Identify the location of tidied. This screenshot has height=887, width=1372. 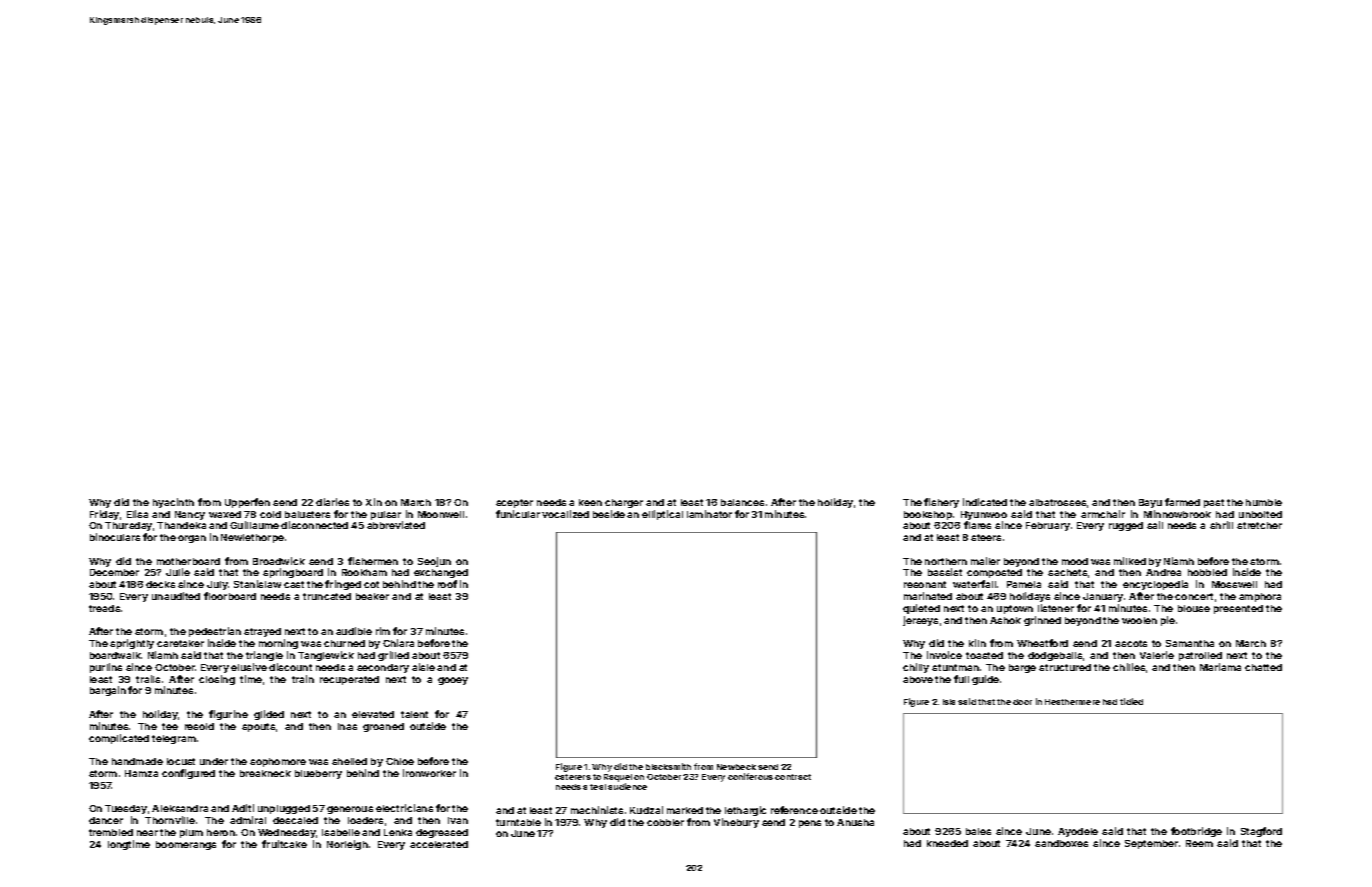
(1131, 701).
